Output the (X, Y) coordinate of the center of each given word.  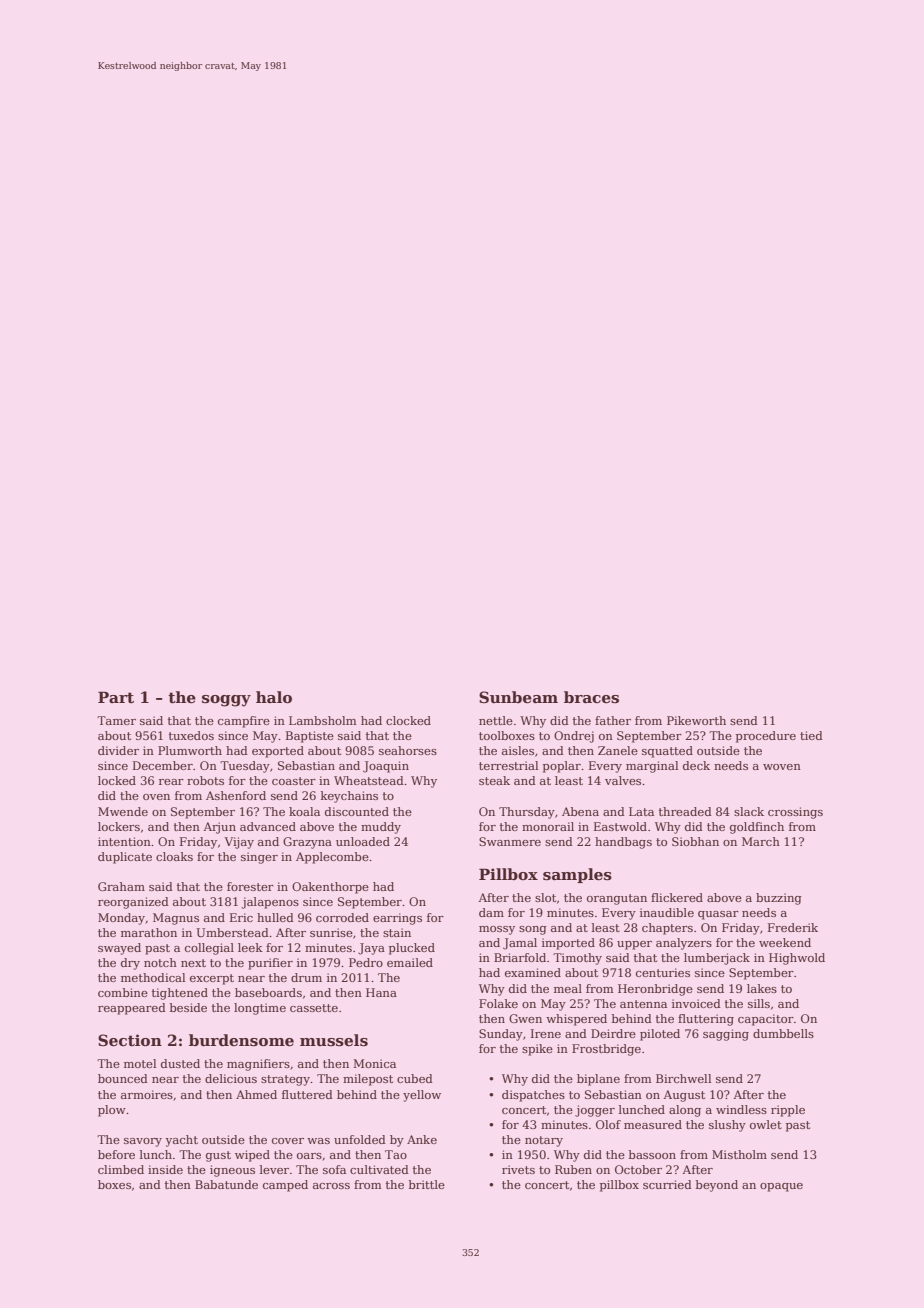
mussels (334, 1040)
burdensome (241, 1040)
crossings (795, 813)
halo (274, 697)
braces (591, 697)
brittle (427, 1184)
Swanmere (510, 841)
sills (759, 1003)
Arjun (219, 828)
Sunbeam (518, 697)
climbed (121, 1169)
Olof (608, 1124)
